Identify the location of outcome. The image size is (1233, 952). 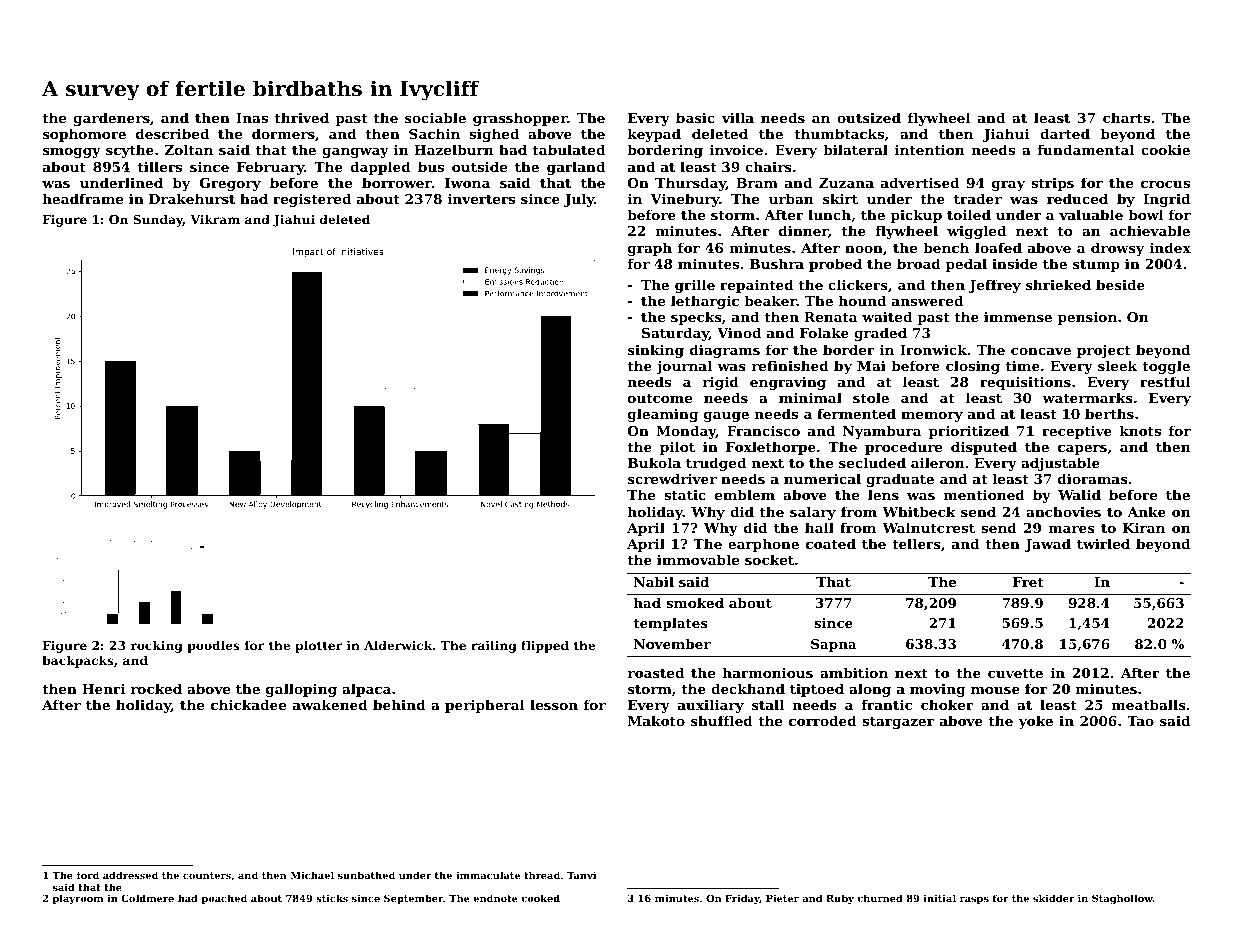
(660, 398).
